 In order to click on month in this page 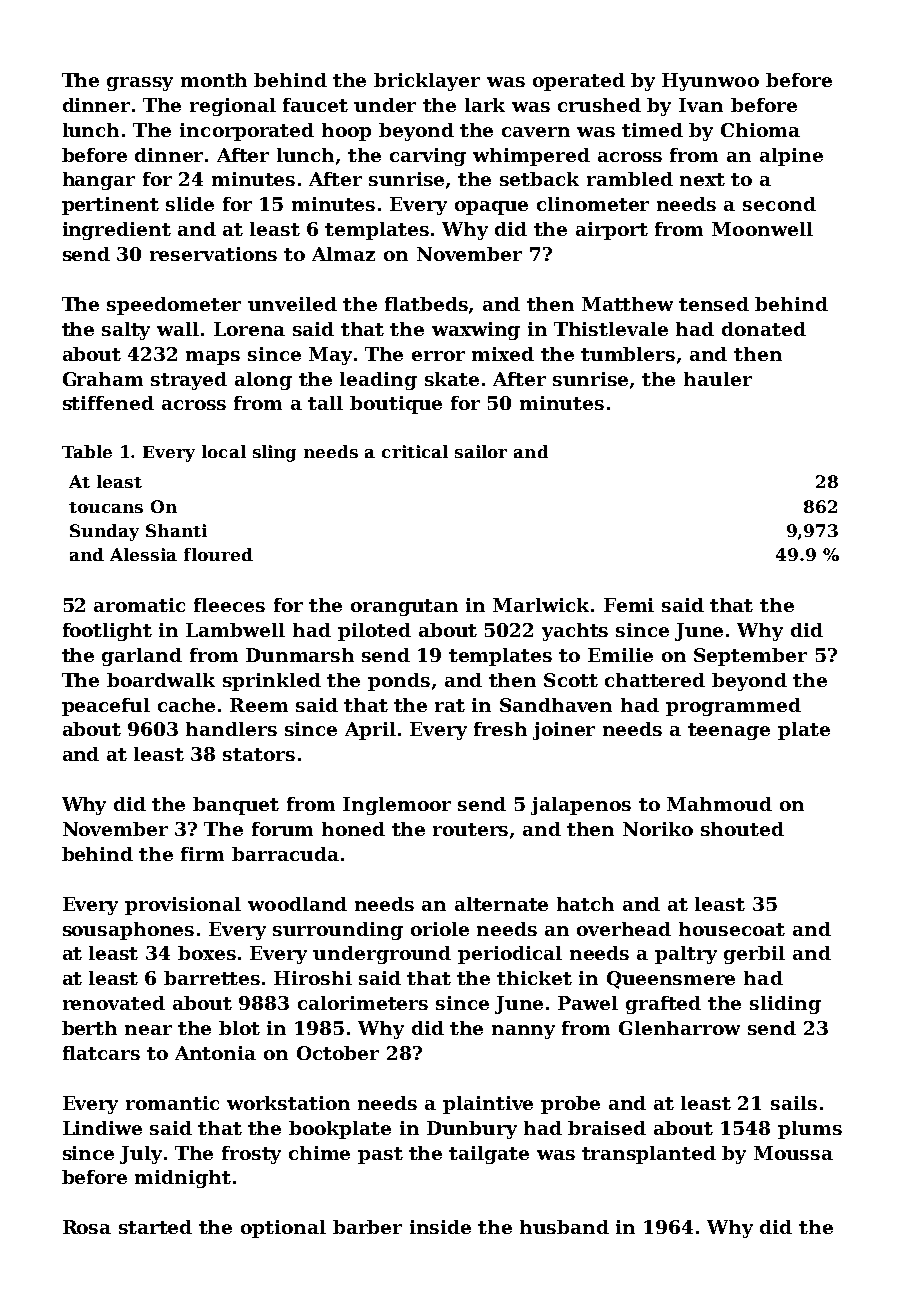, I will do `click(214, 80)`.
